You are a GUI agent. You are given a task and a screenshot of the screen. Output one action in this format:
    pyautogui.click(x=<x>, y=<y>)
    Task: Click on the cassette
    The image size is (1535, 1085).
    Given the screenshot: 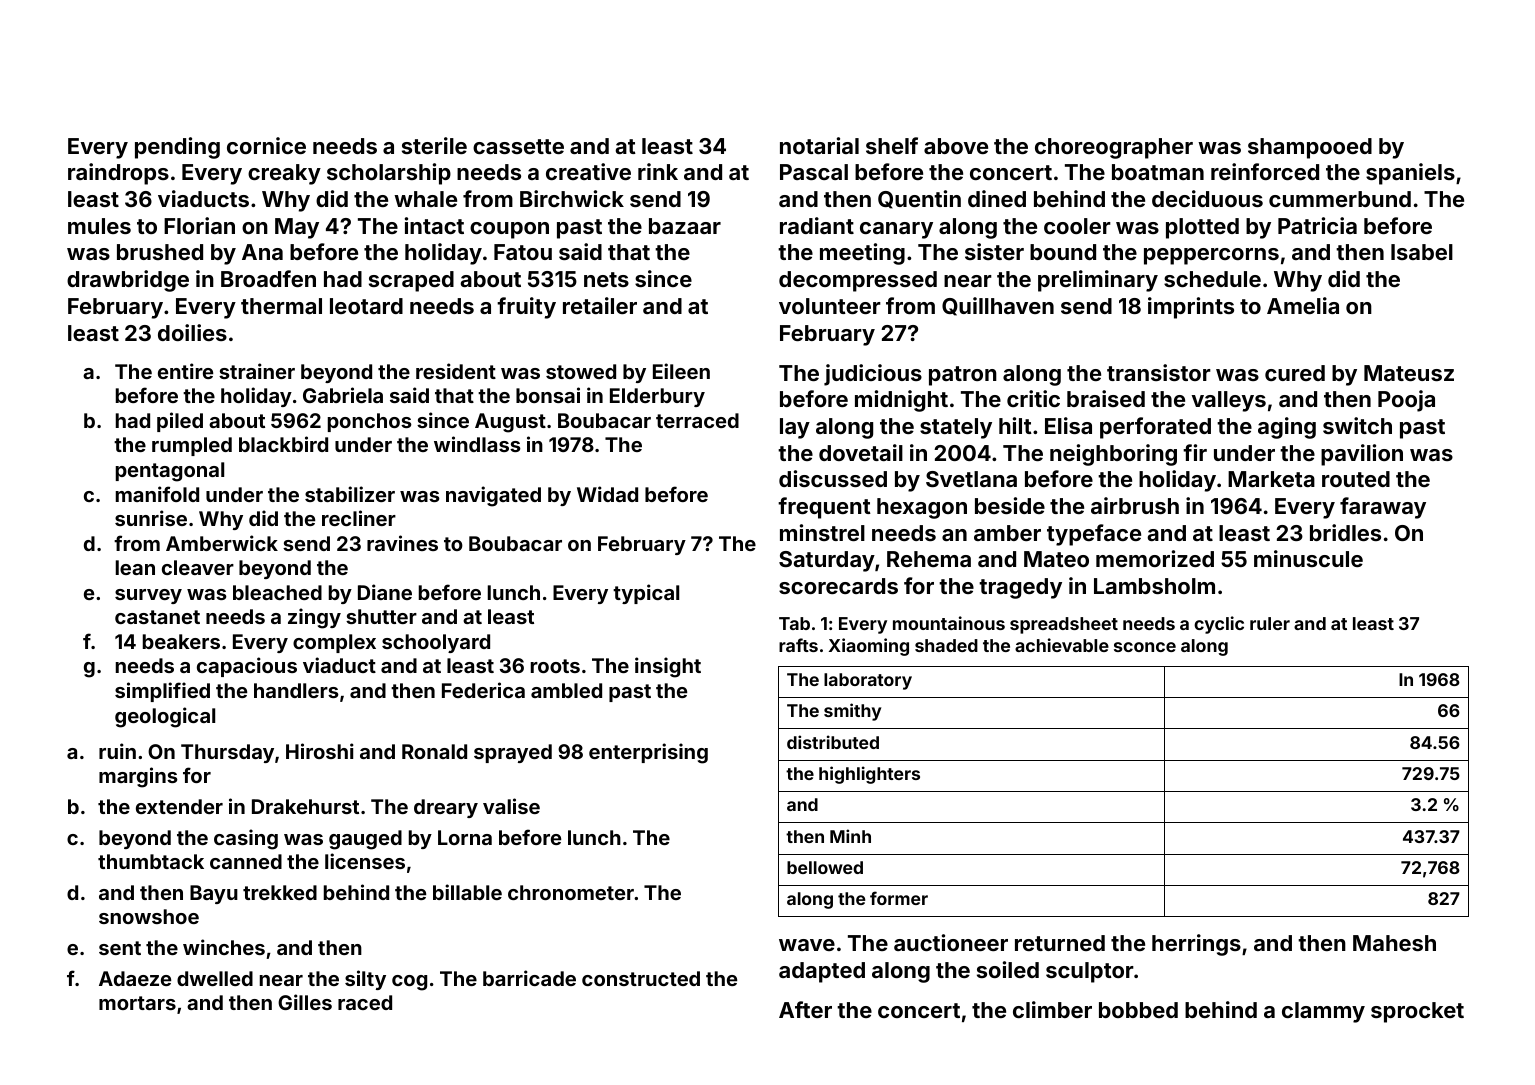 What is the action you would take?
    pyautogui.click(x=518, y=146)
